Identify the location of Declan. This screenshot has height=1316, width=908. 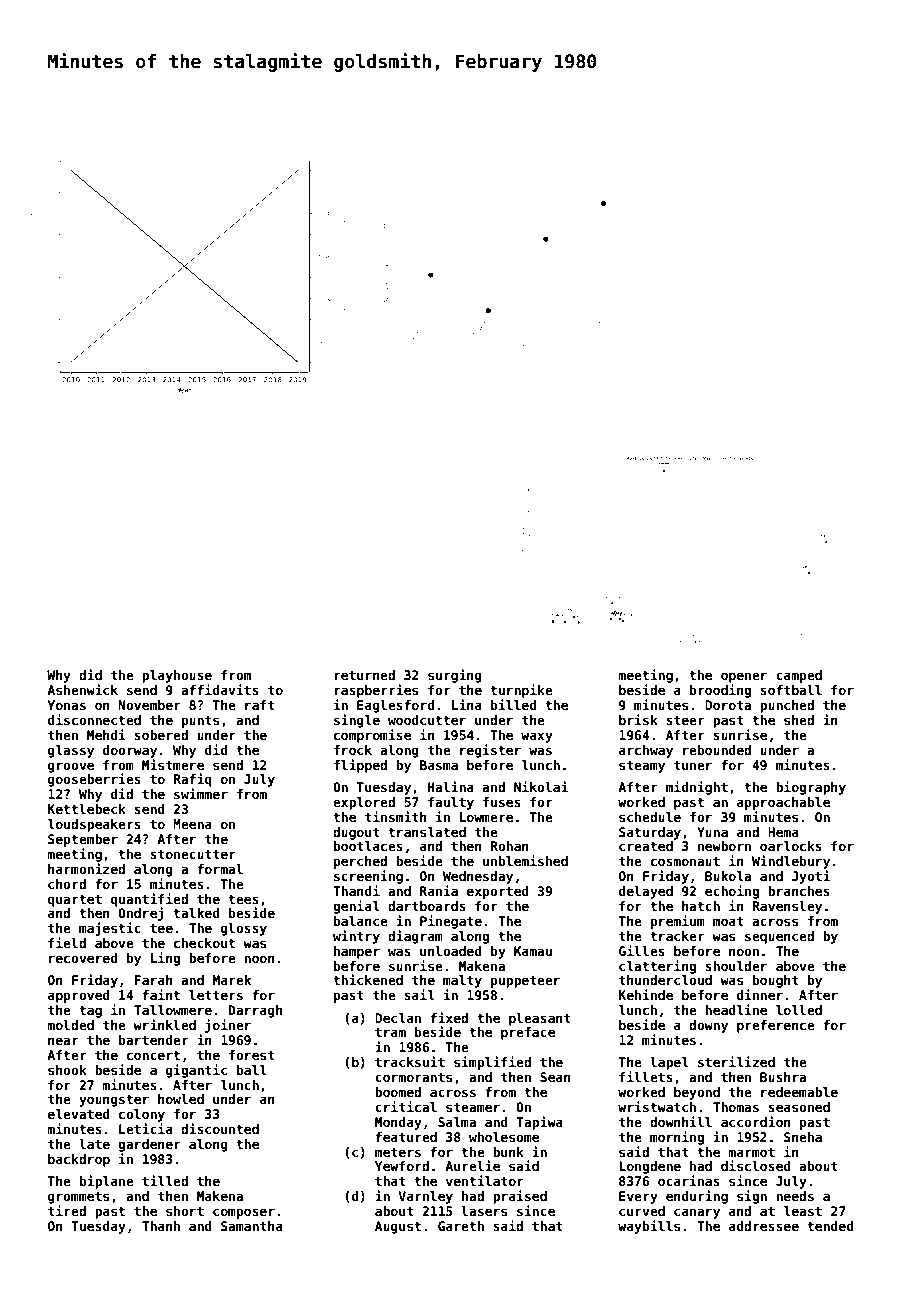
(398, 1018).
